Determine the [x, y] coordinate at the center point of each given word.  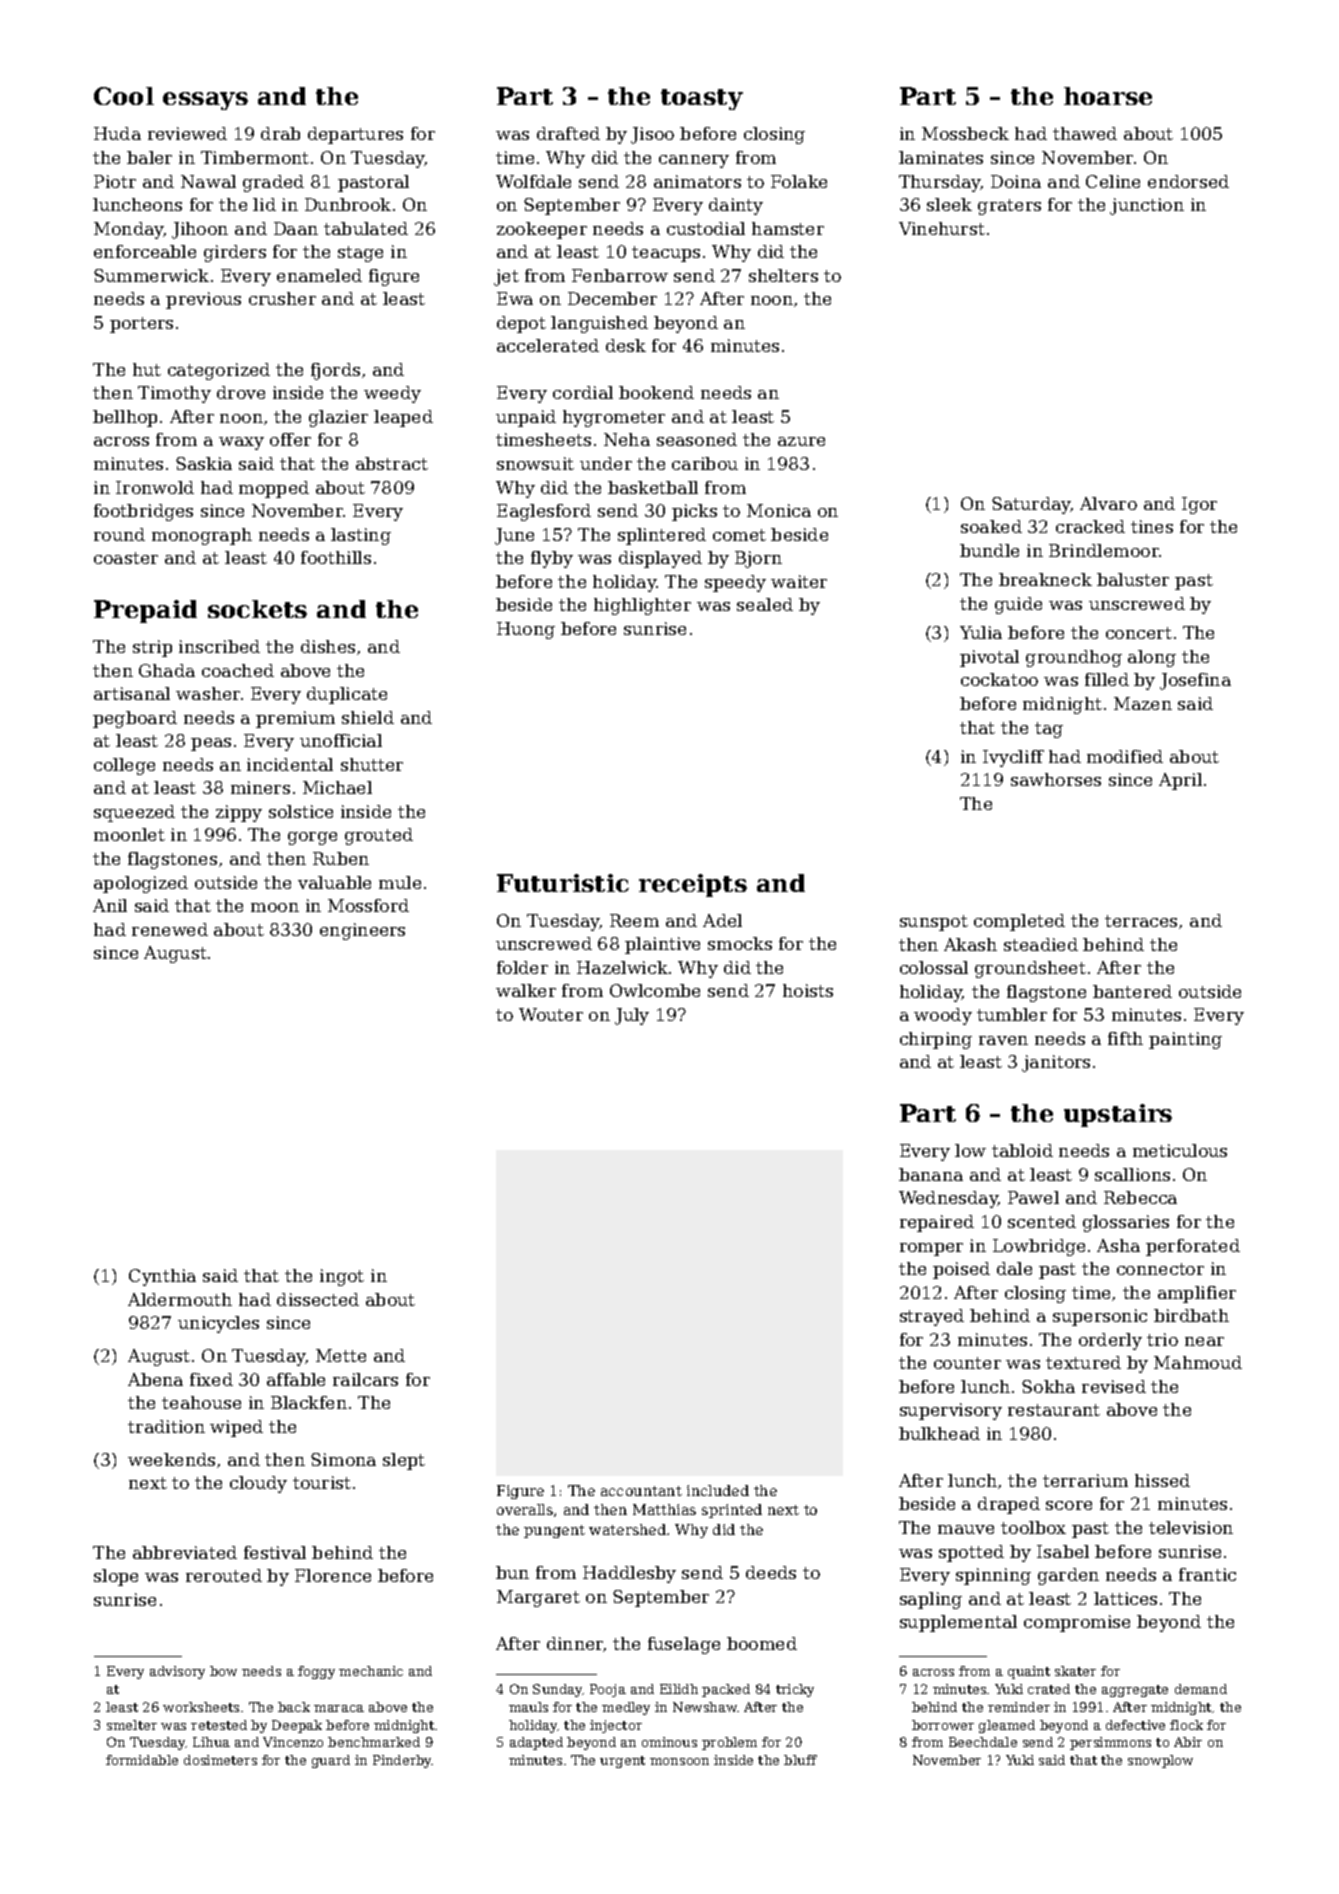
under [606, 463]
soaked [991, 526]
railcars [365, 1379]
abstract [392, 463]
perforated [1193, 1247]
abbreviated [185, 1552]
